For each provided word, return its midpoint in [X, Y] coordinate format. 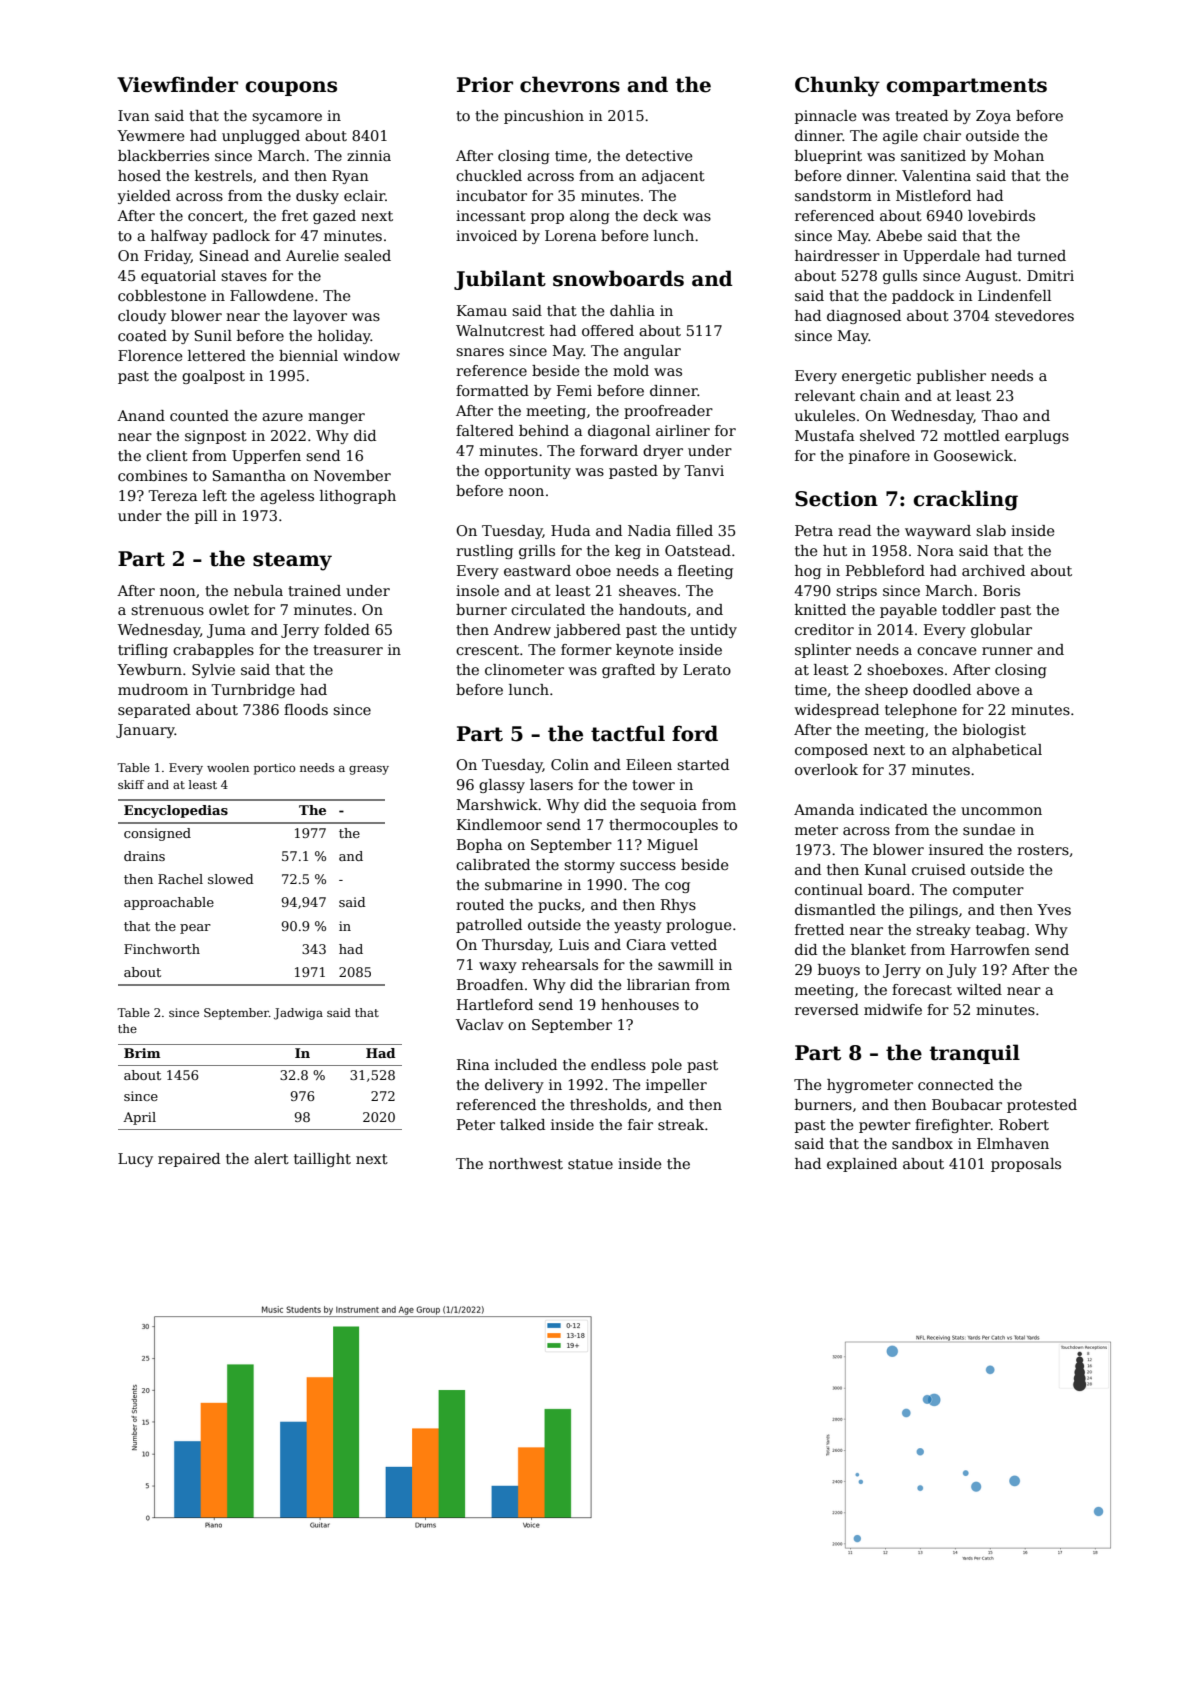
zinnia [369, 155]
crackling [965, 500]
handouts [652, 609]
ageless [287, 497]
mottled [972, 435]
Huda [570, 530]
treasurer [348, 650]
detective [659, 155]
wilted [979, 989]
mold [631, 370]
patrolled [489, 926]
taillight [322, 1160]
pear [195, 929]
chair [942, 135]
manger [336, 418]
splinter [823, 651]
